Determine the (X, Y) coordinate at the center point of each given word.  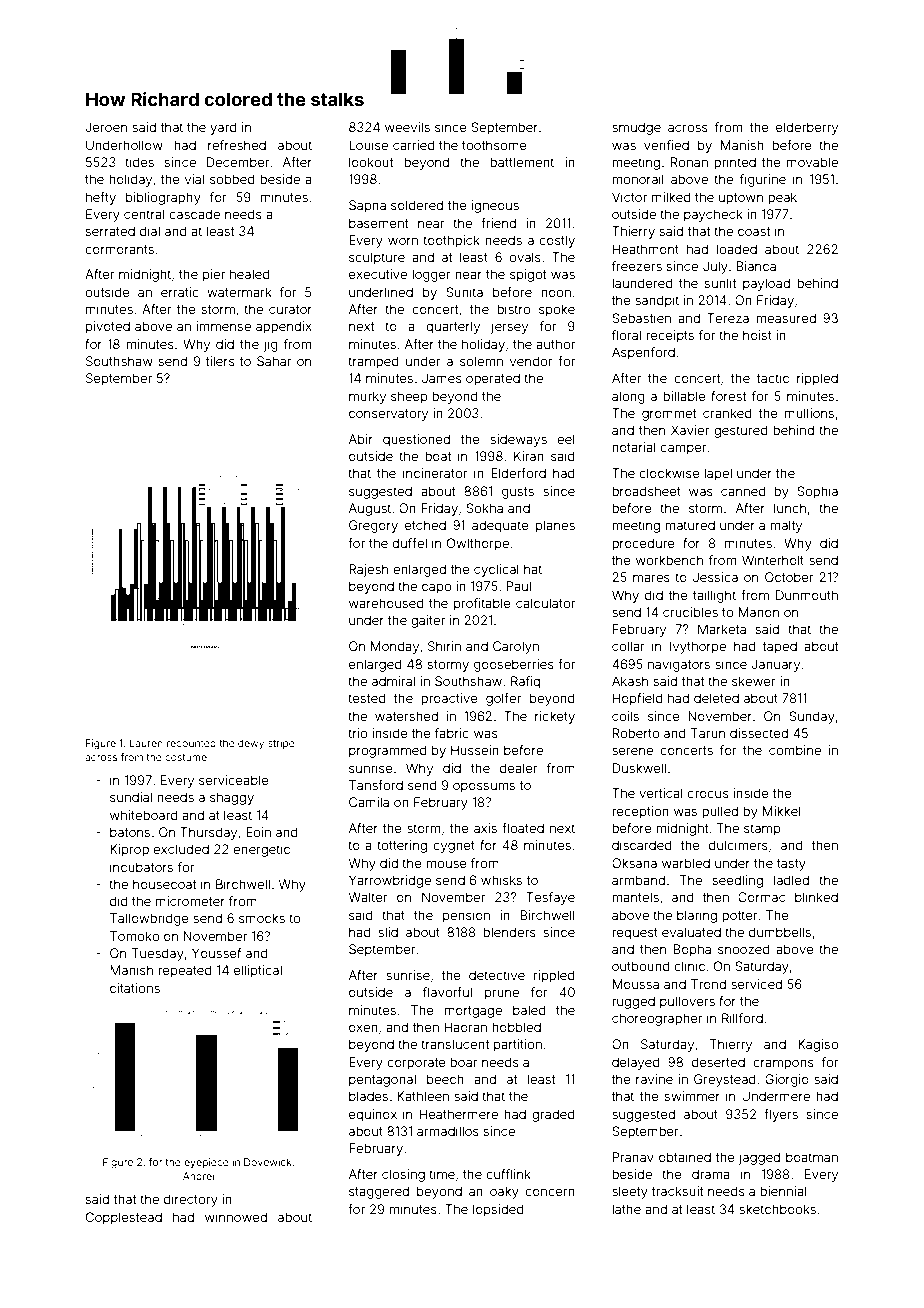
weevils (407, 127)
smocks (262, 918)
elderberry (807, 128)
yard (223, 128)
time (442, 1174)
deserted (718, 1062)
